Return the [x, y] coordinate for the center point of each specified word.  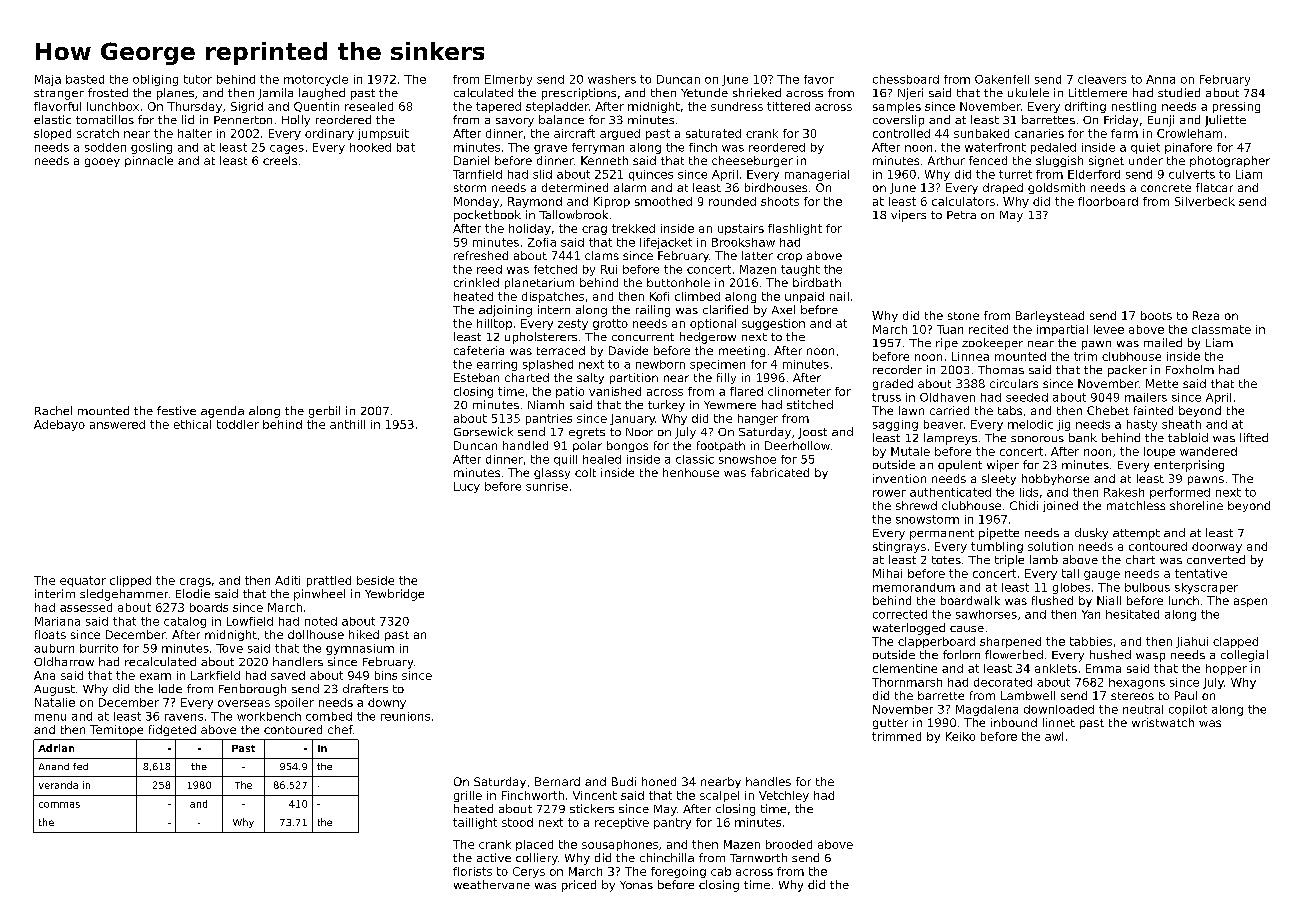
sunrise [547, 486]
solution [1050, 546]
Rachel [53, 410]
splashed [548, 365]
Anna [1160, 79]
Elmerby [508, 80]
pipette [999, 534]
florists [472, 871]
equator [83, 581]
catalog [185, 622]
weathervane [492, 884]
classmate [1221, 329]
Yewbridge [394, 595]
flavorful [57, 106]
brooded [789, 844]
